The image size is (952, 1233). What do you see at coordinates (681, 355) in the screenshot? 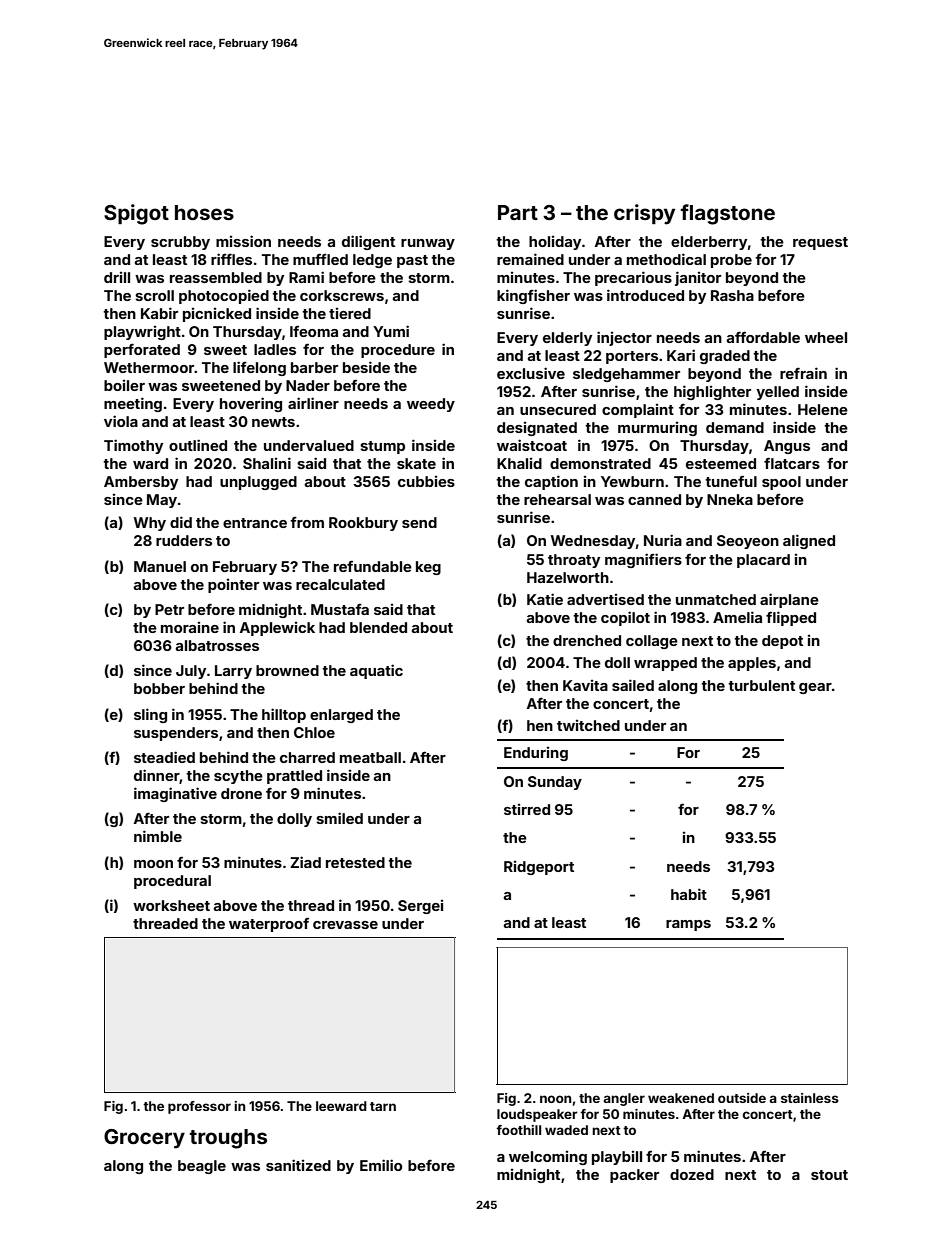
I see `Kari` at bounding box center [681, 355].
